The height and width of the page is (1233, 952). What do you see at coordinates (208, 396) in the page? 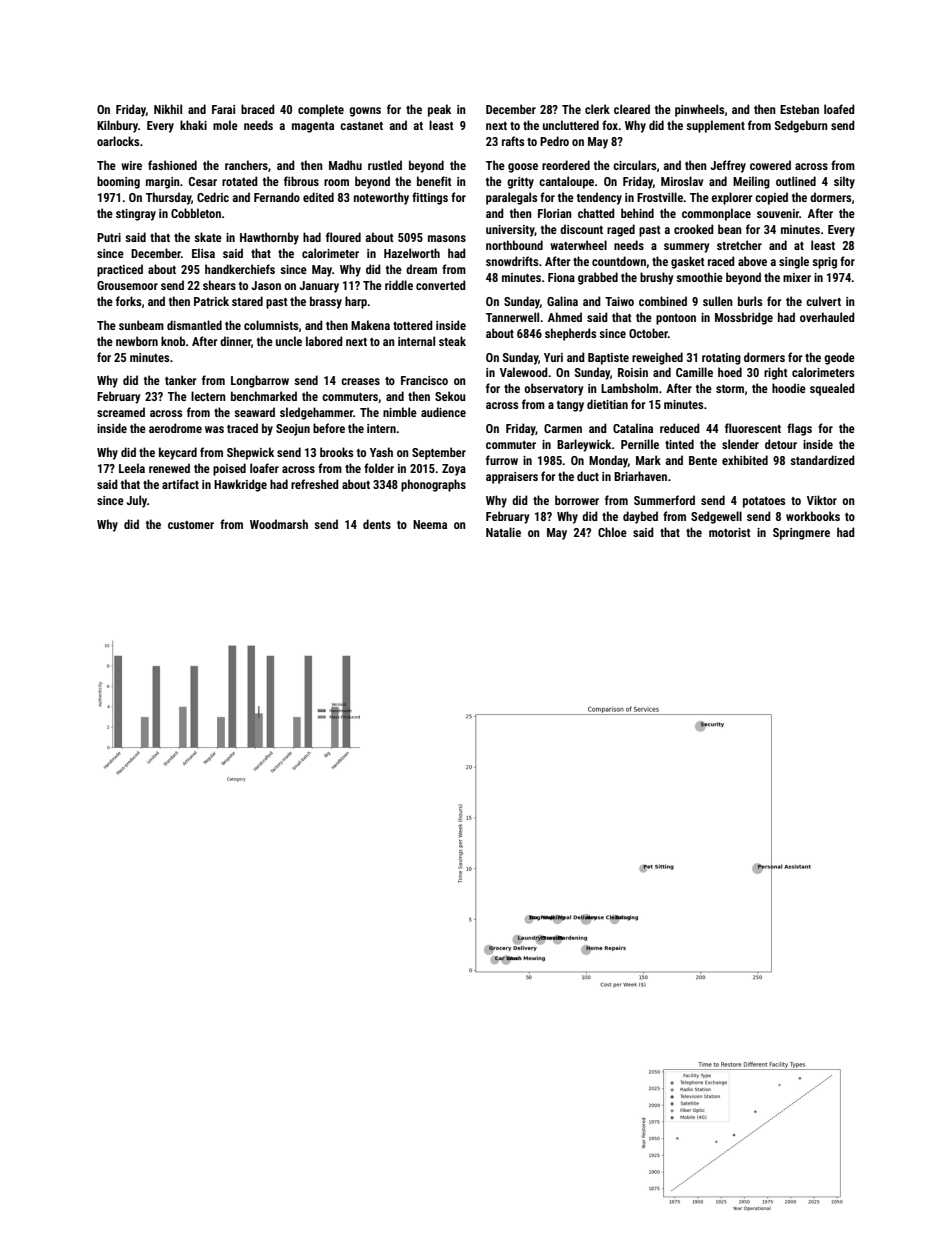
I see `lectern` at bounding box center [208, 396].
